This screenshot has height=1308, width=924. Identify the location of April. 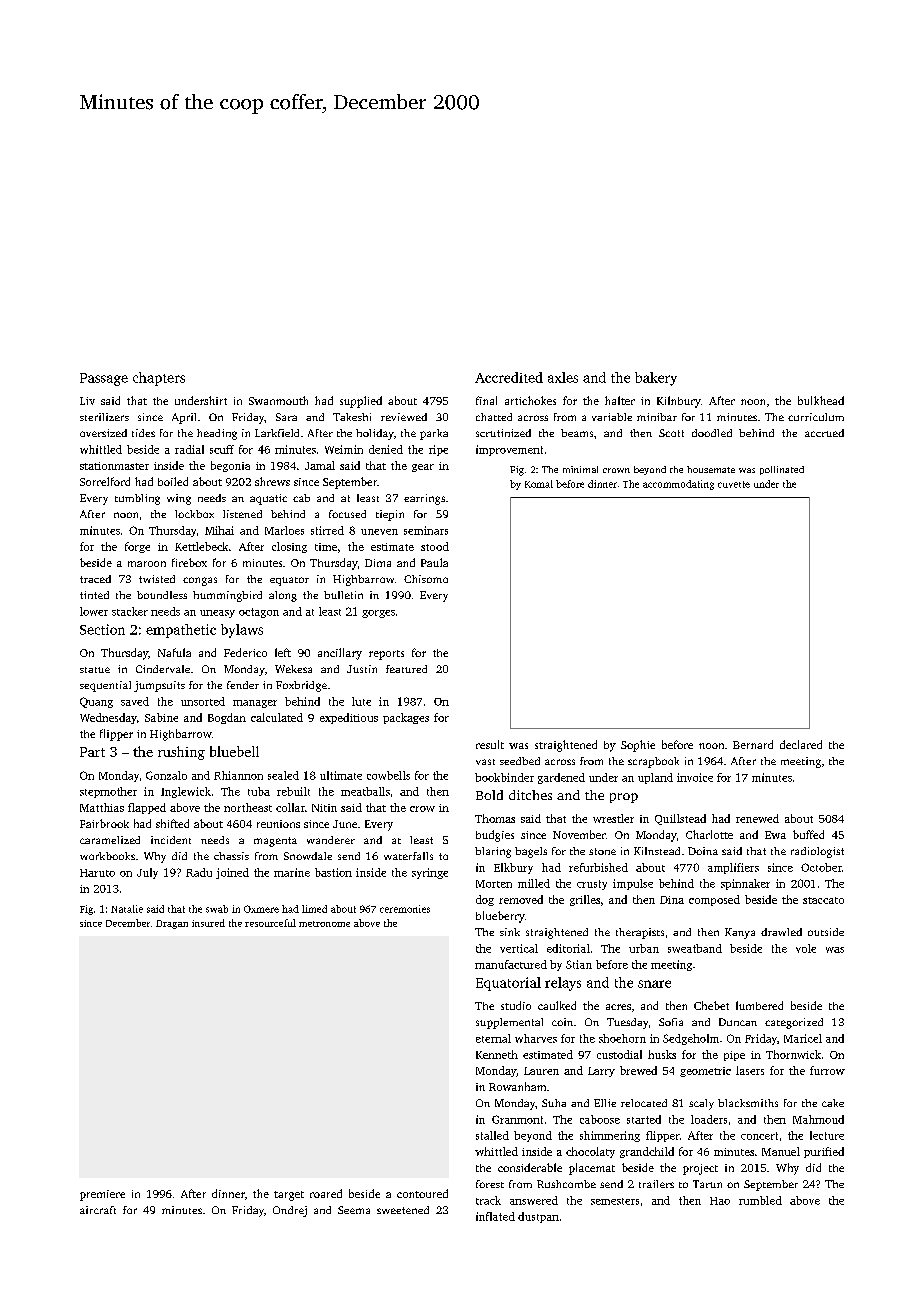
(184, 418).
